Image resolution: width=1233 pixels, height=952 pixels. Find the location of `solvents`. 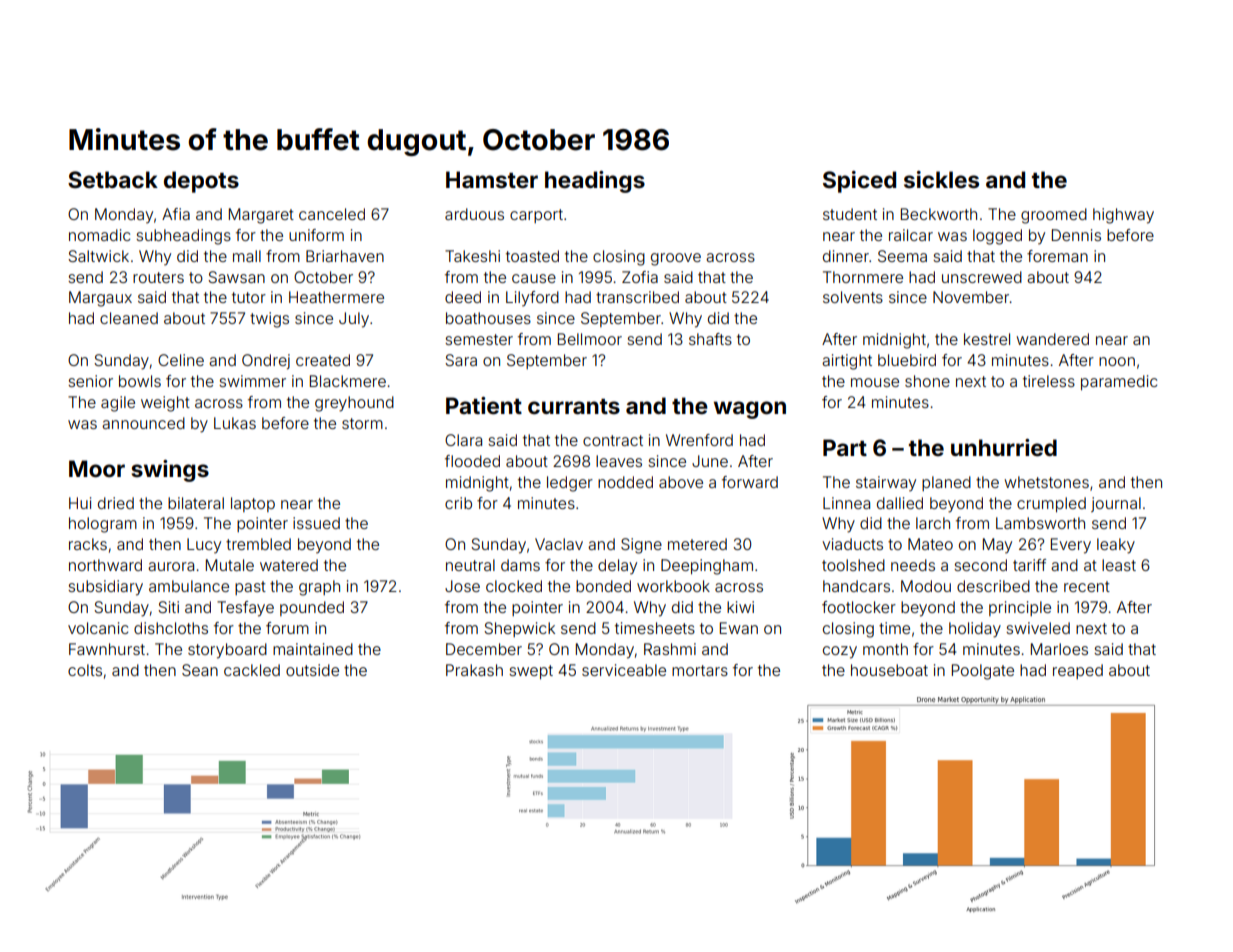

solvents is located at coordinates (853, 297).
